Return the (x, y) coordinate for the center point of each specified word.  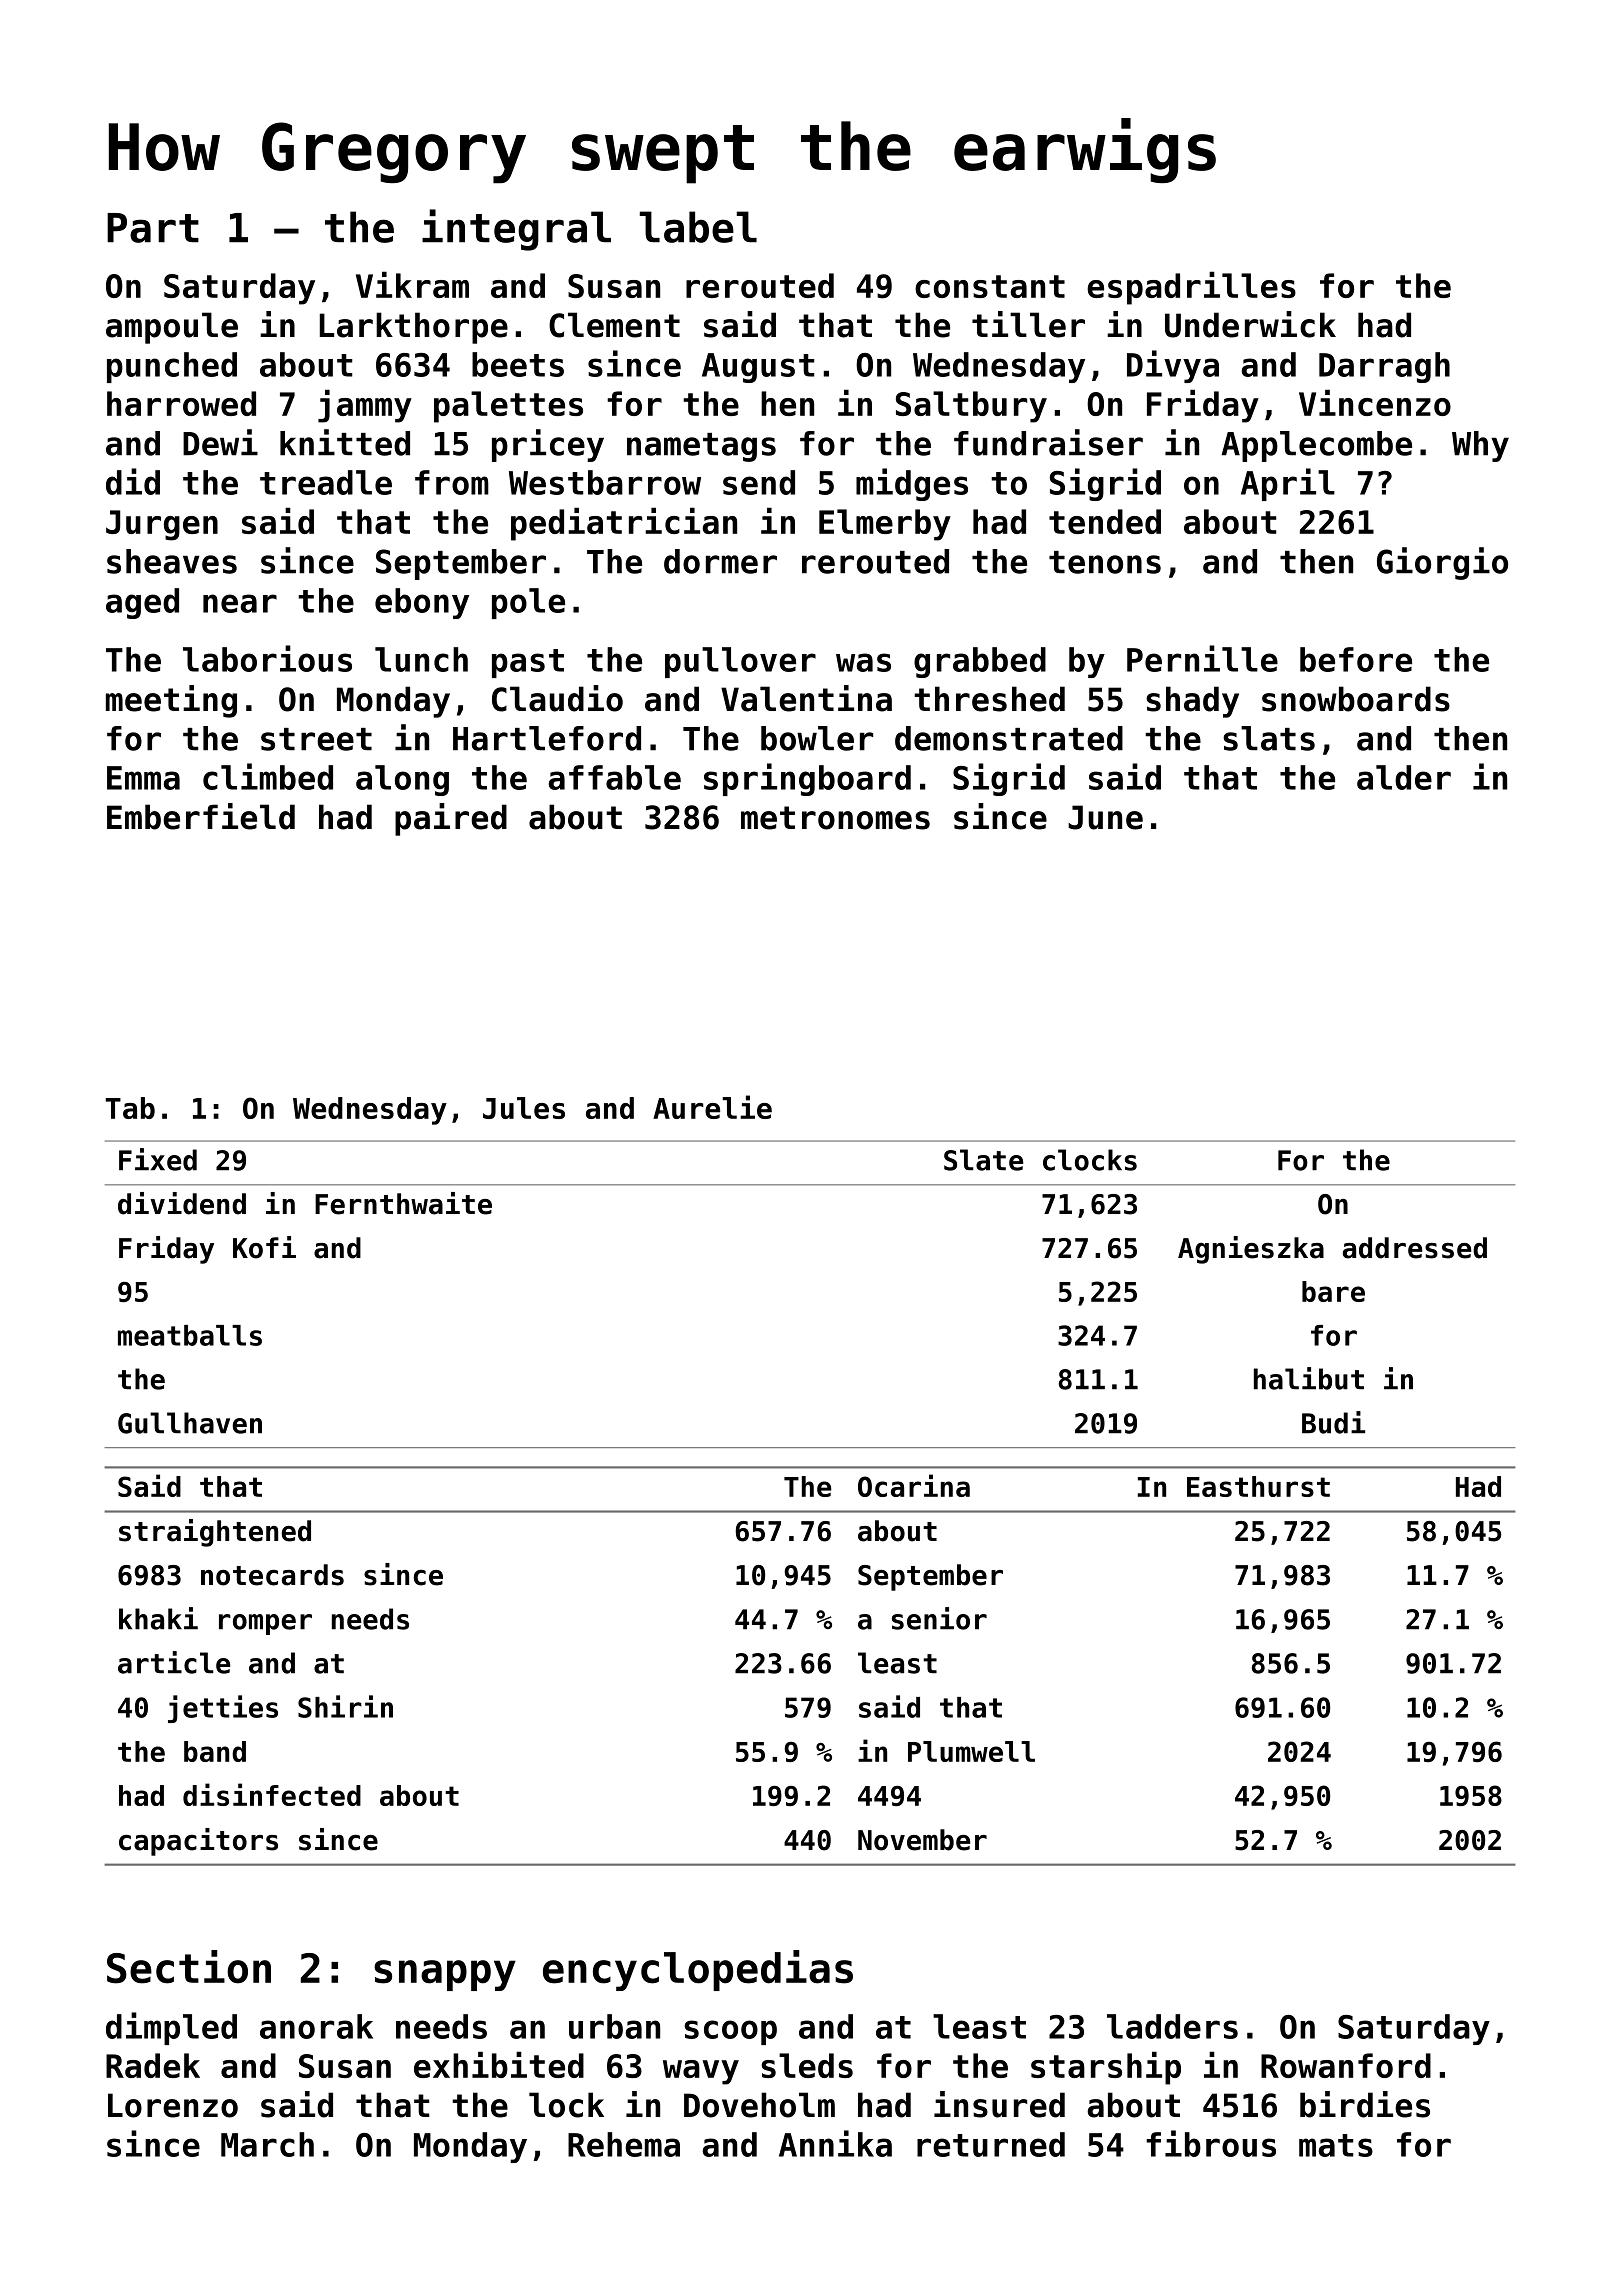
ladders (1172, 2026)
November (922, 1840)
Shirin (345, 1706)
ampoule (172, 328)
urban (614, 2026)
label (698, 227)
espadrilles (1191, 288)
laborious (267, 658)
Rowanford (1346, 2065)
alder (1404, 777)
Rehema (624, 2144)
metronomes (835, 818)
